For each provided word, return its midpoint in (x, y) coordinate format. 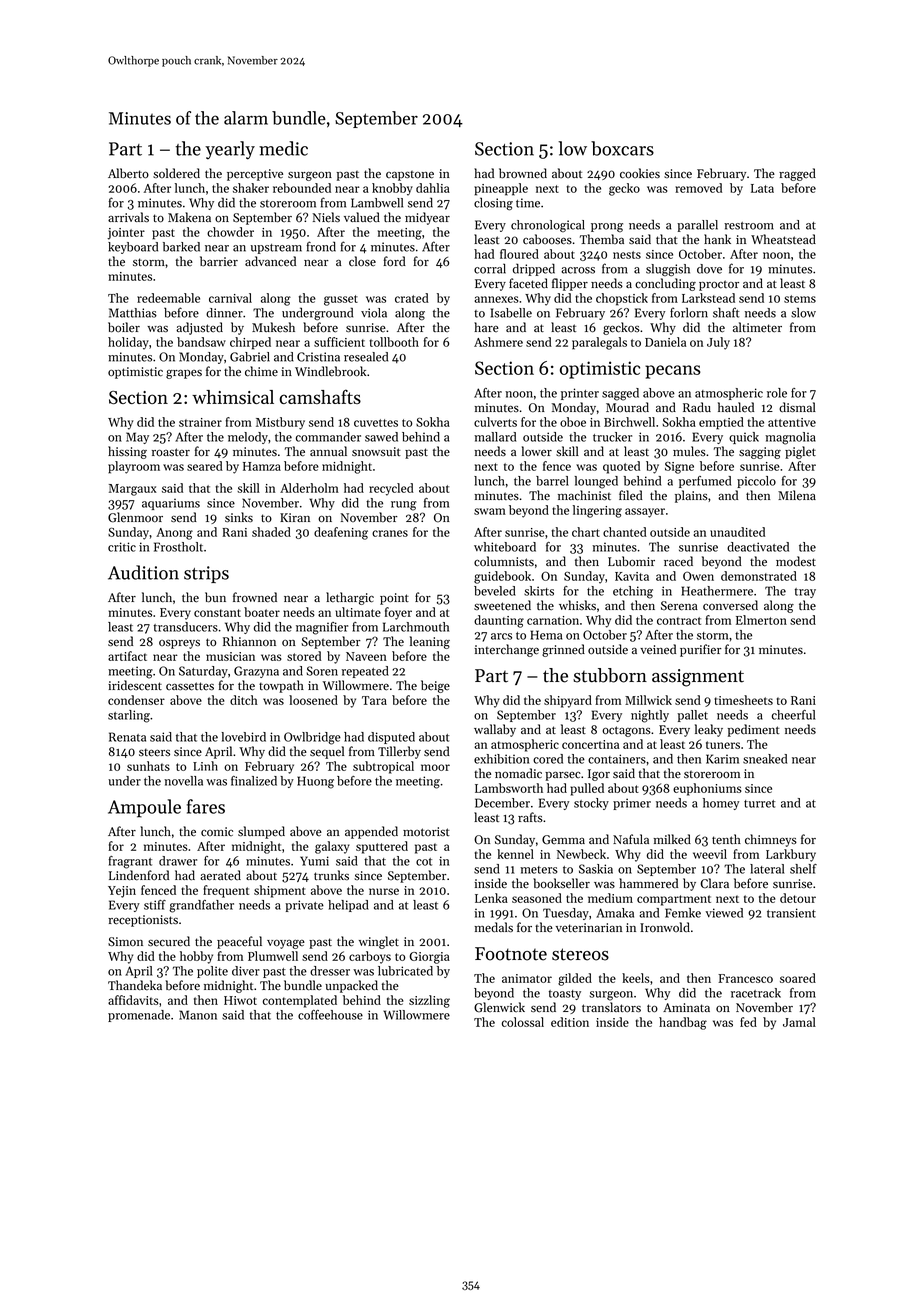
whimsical (233, 397)
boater (262, 612)
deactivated (758, 547)
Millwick (648, 700)
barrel (552, 481)
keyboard (133, 248)
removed (698, 188)
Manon (198, 1015)
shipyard (568, 701)
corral (490, 268)
